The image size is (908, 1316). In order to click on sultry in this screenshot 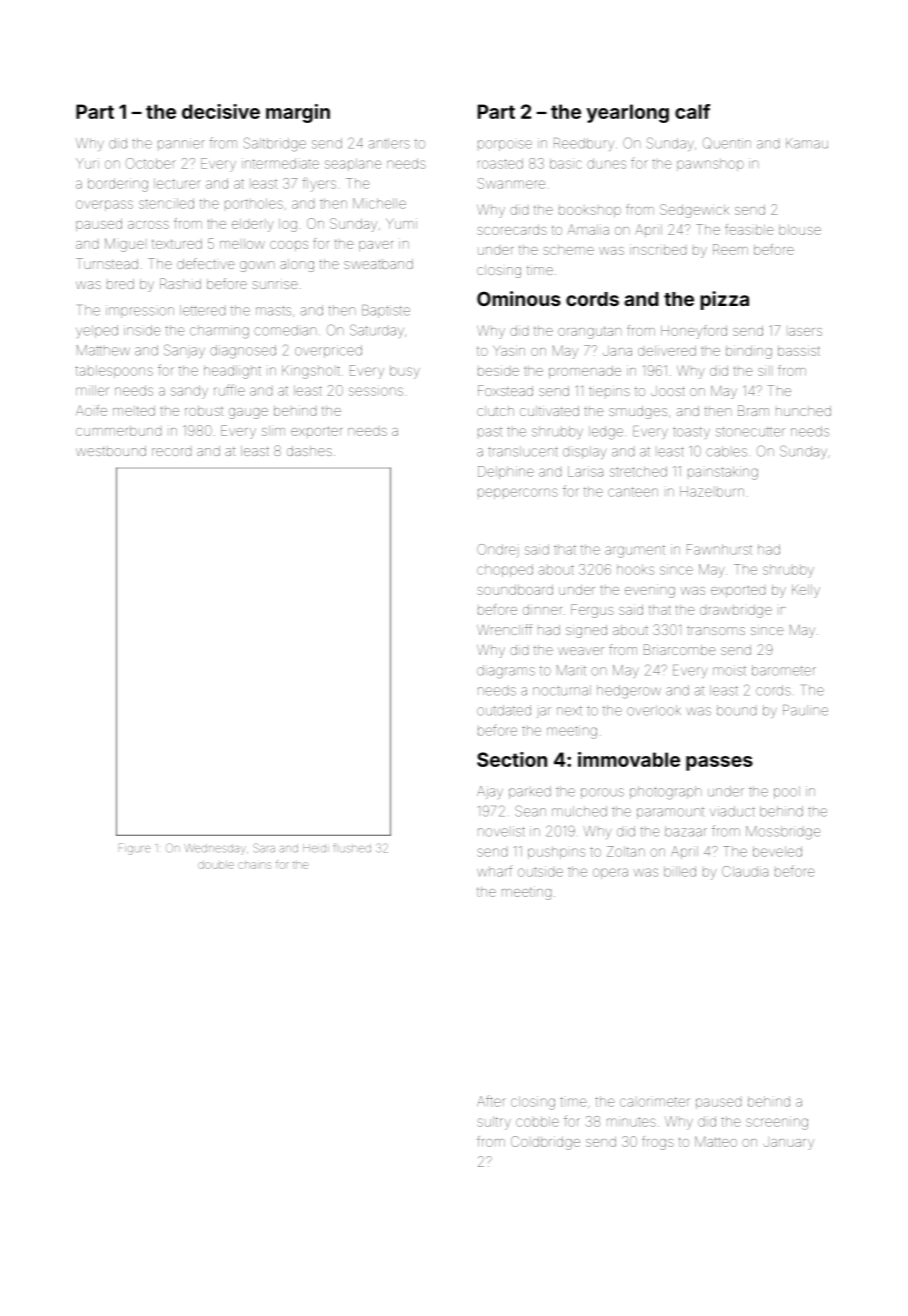, I will do `click(494, 1123)`.
